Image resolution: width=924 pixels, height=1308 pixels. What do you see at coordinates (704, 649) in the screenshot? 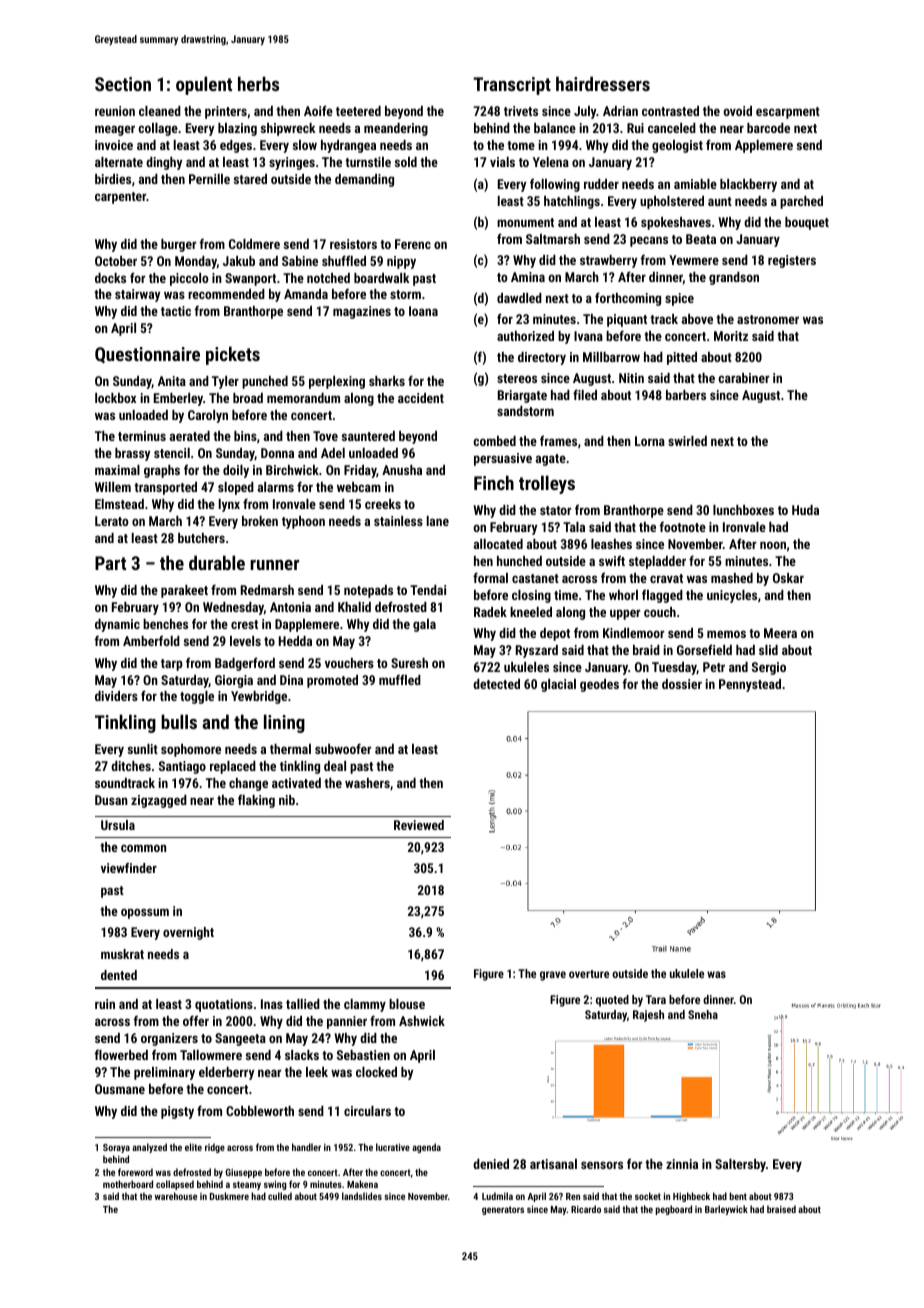
I see `Gorsefield` at bounding box center [704, 649].
